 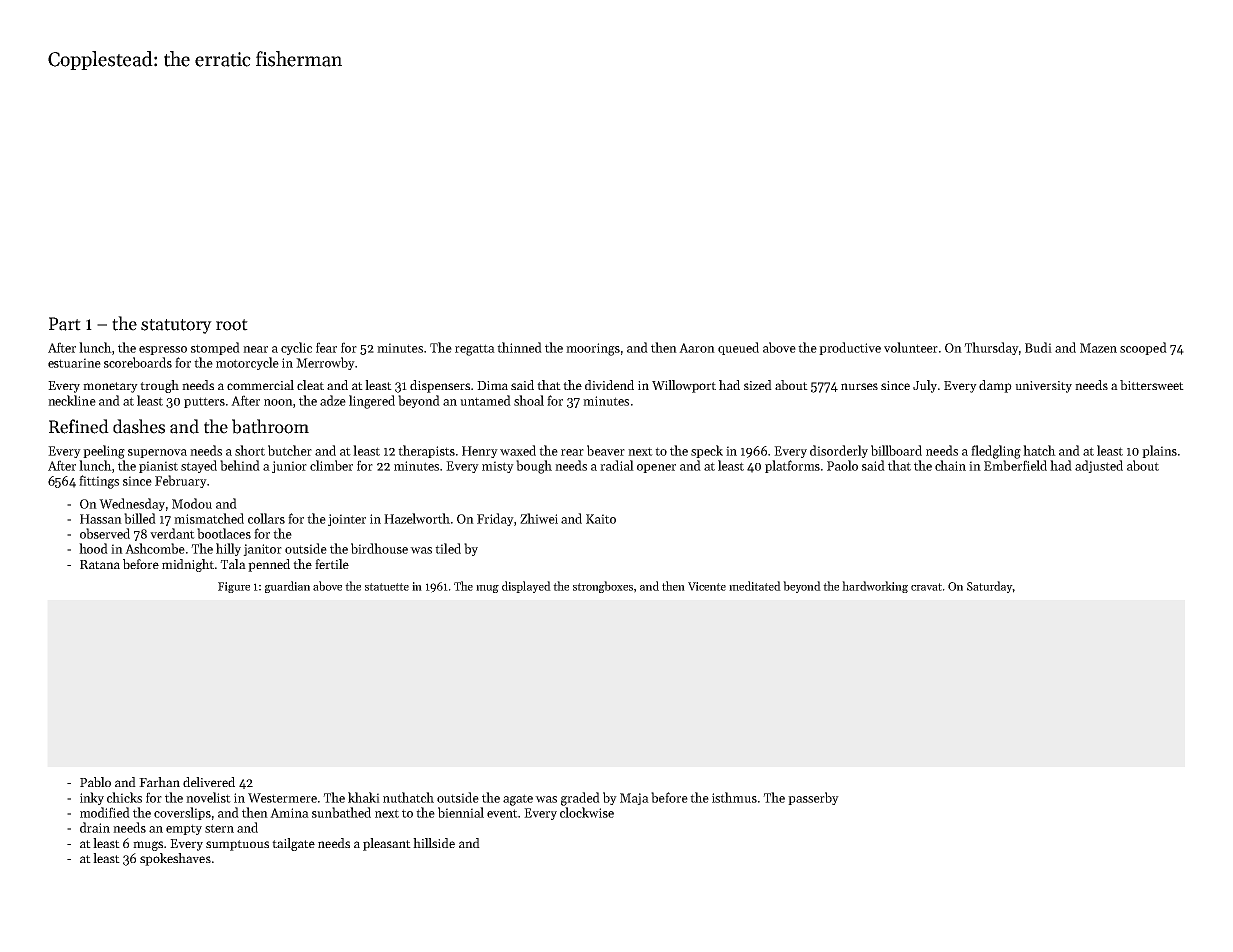 I want to click on adjusted, so click(x=1099, y=466).
